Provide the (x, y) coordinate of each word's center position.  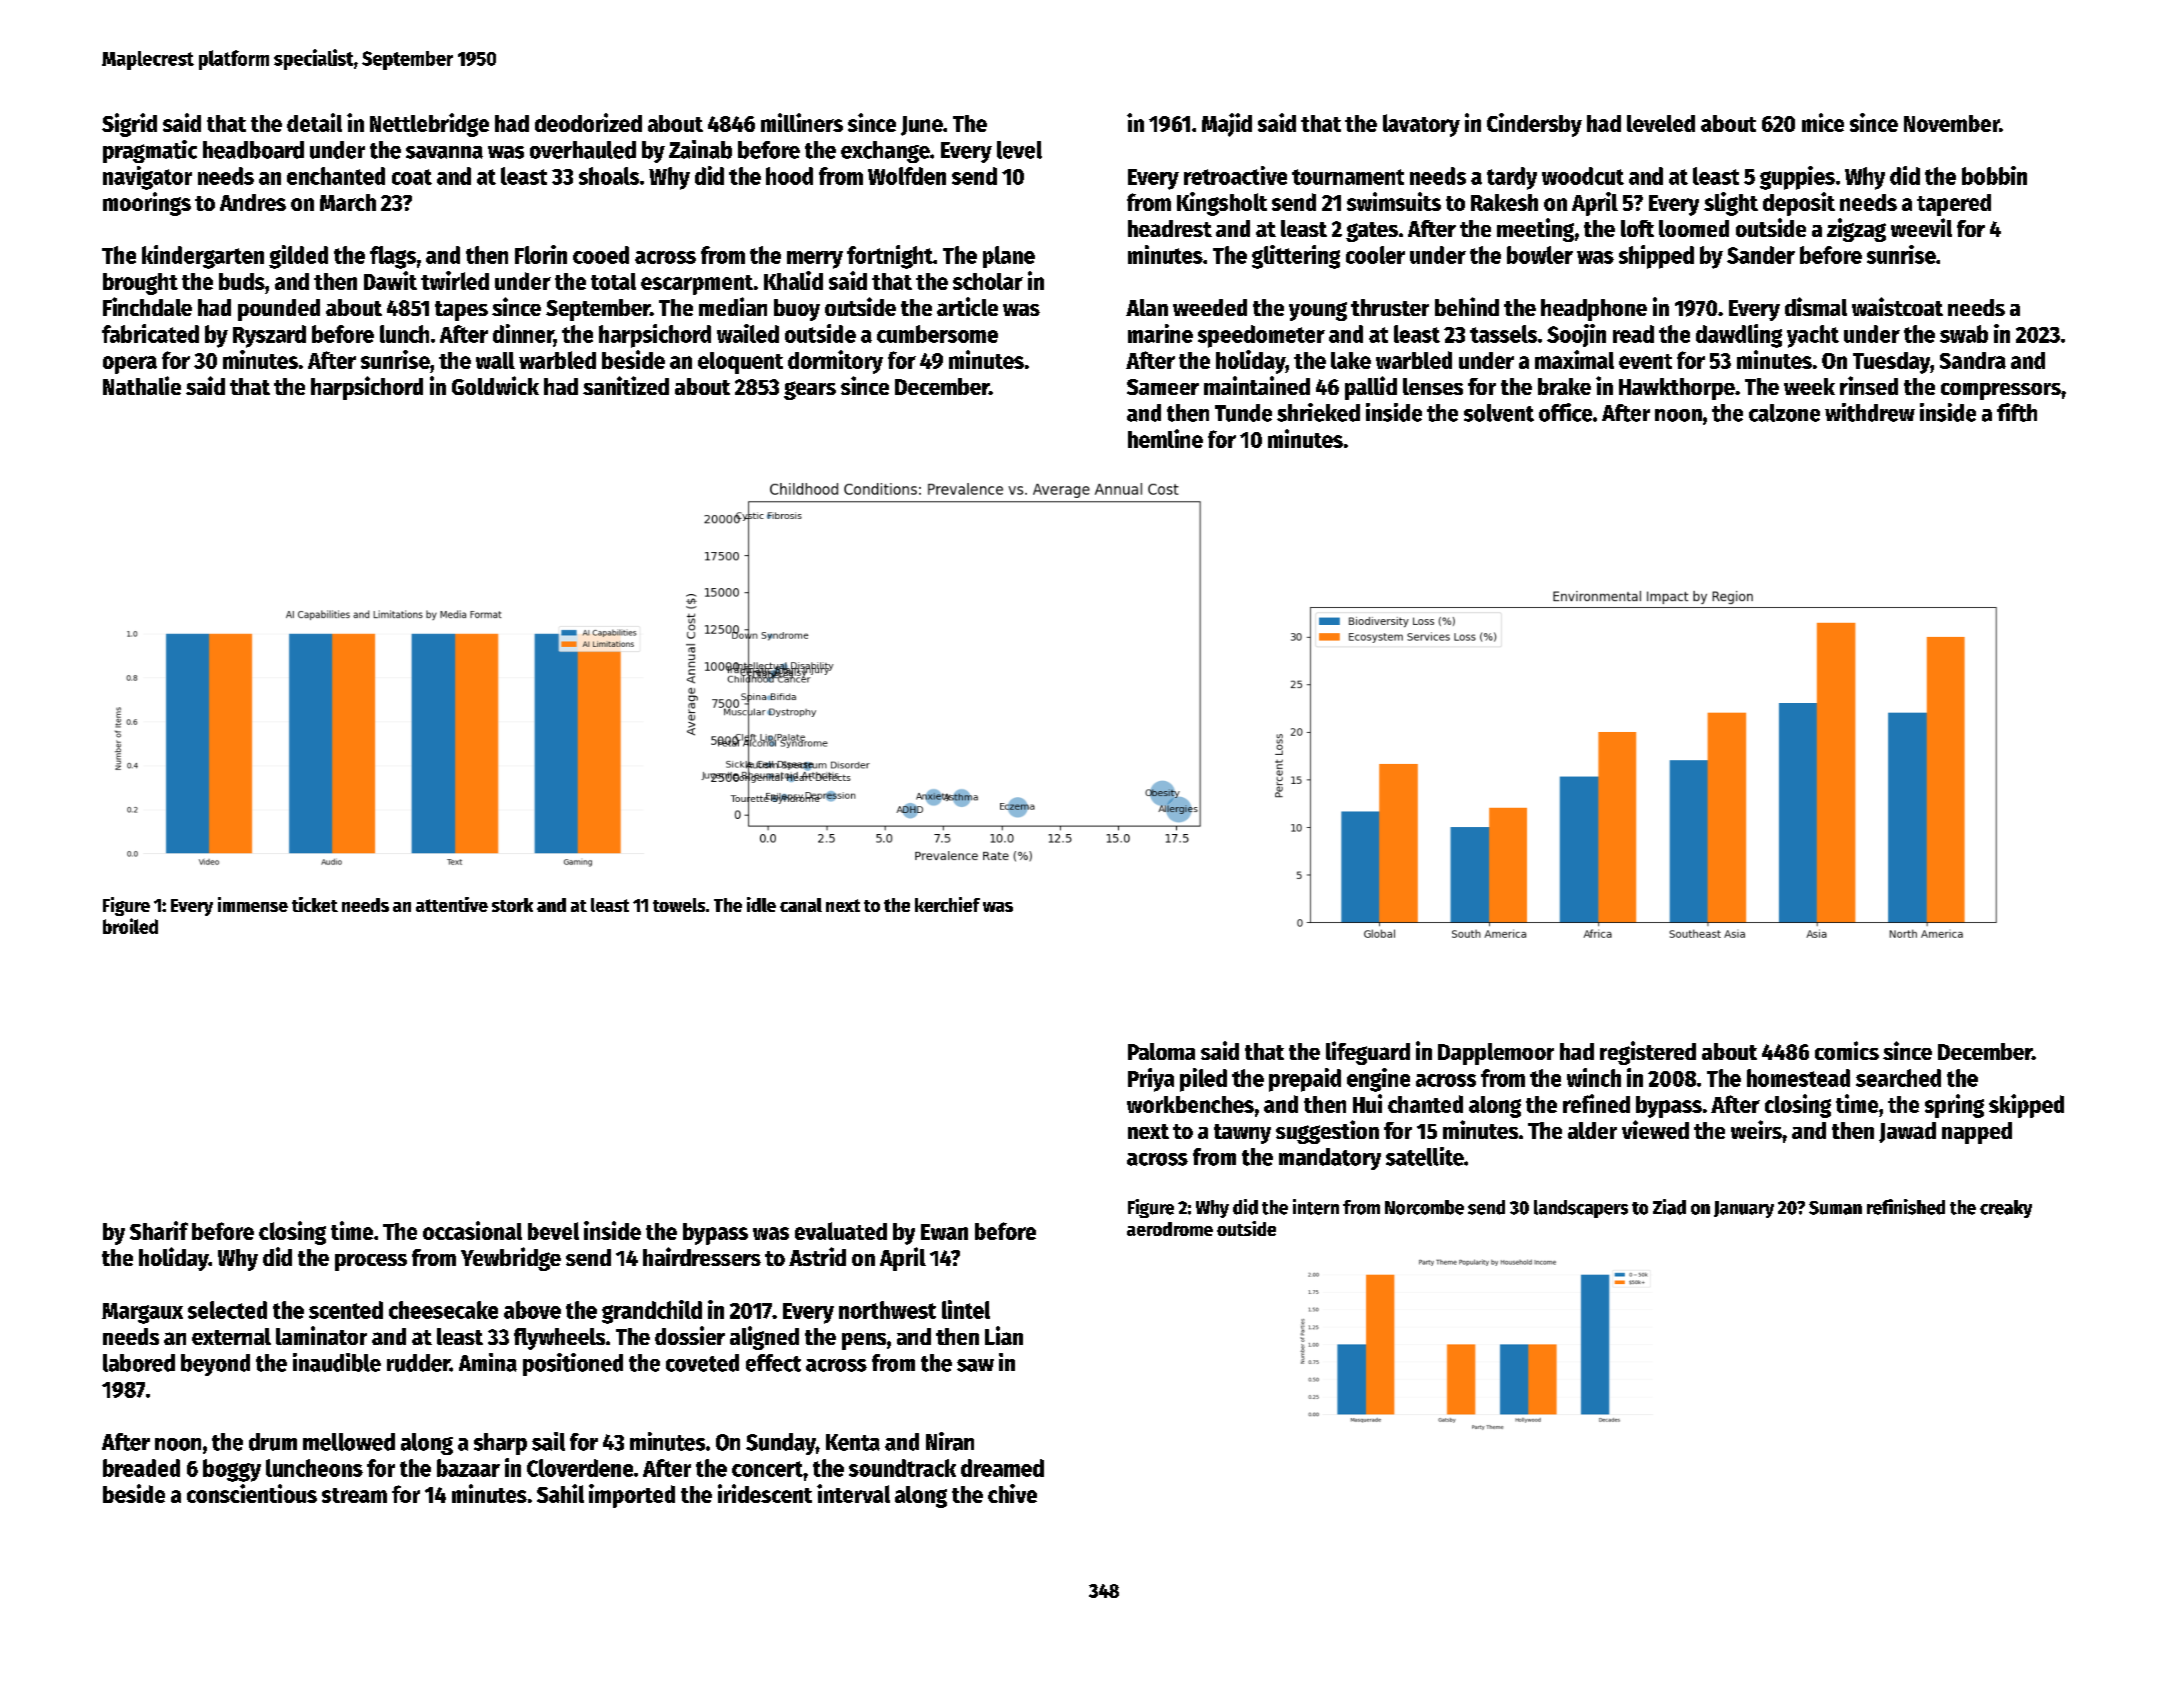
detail (314, 122)
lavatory (1421, 125)
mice (1823, 122)
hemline (1165, 438)
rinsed (1869, 385)
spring (1954, 1106)
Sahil (560, 1493)
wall (495, 360)
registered (1648, 1053)
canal (801, 905)
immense (253, 904)
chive (1012, 1493)
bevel (553, 1231)
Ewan (944, 1232)
